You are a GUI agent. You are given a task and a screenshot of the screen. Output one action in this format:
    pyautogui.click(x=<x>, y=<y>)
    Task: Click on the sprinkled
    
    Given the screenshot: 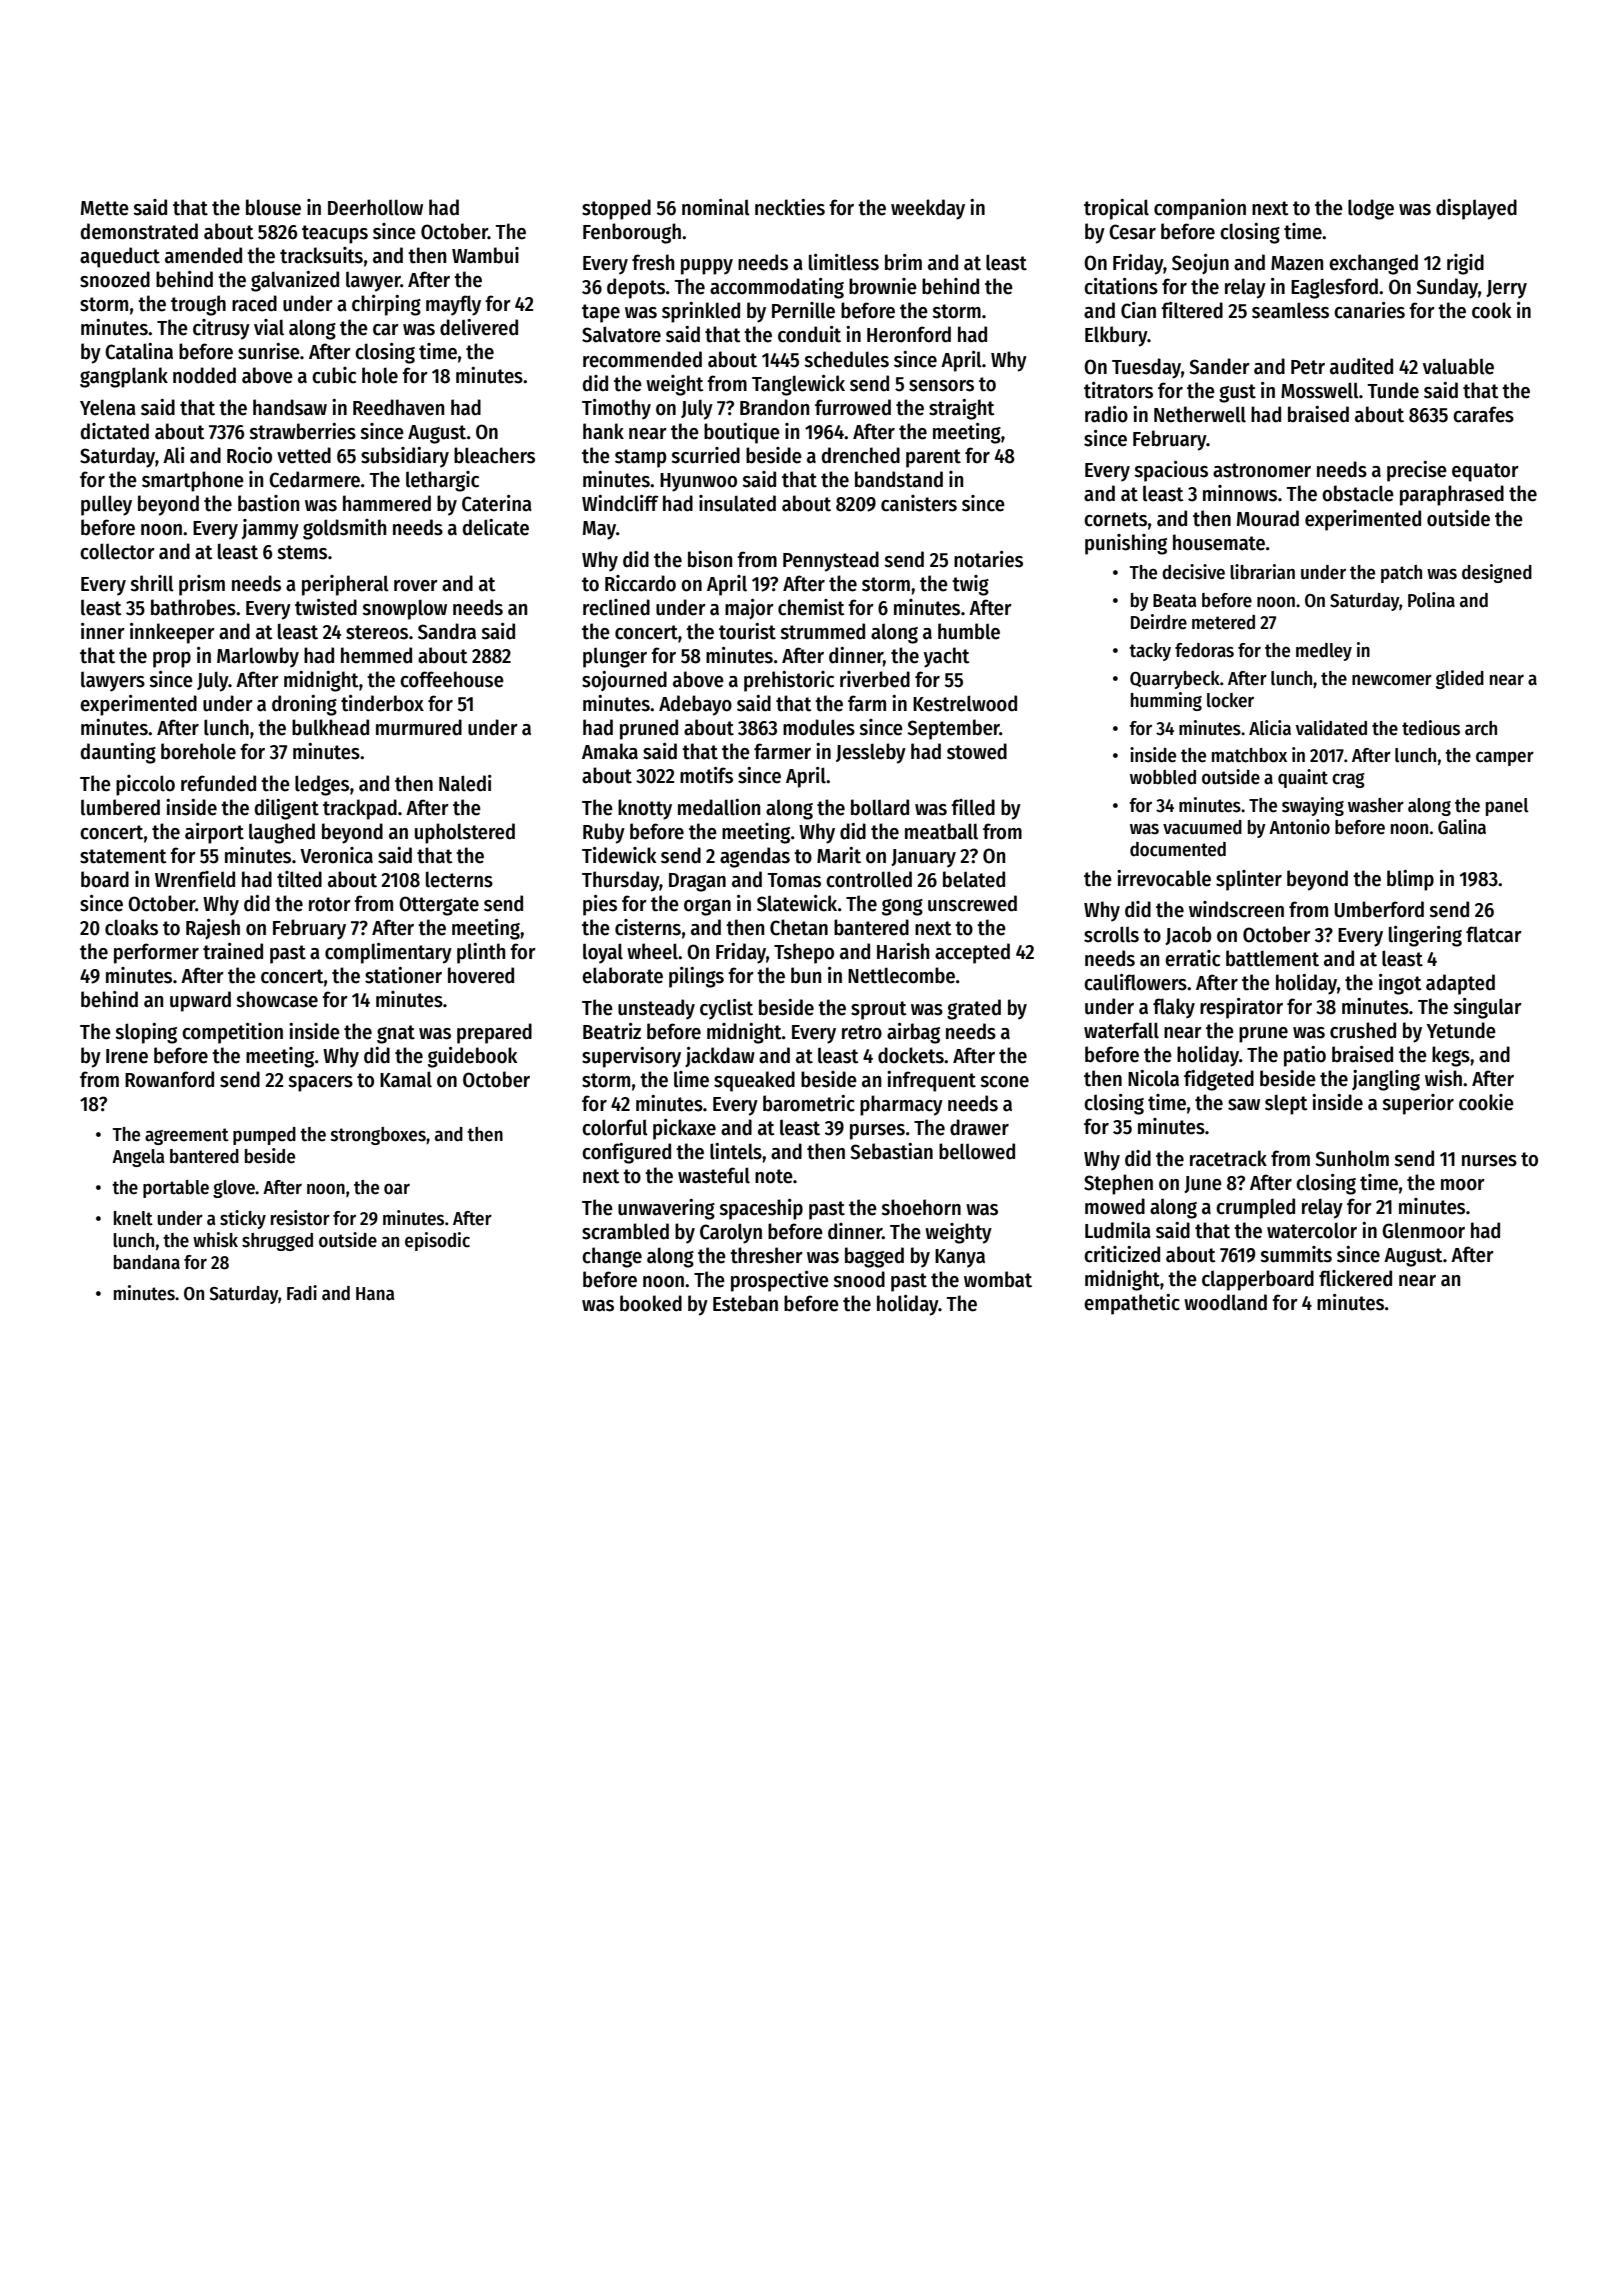 What is the action you would take?
    pyautogui.click(x=701, y=312)
